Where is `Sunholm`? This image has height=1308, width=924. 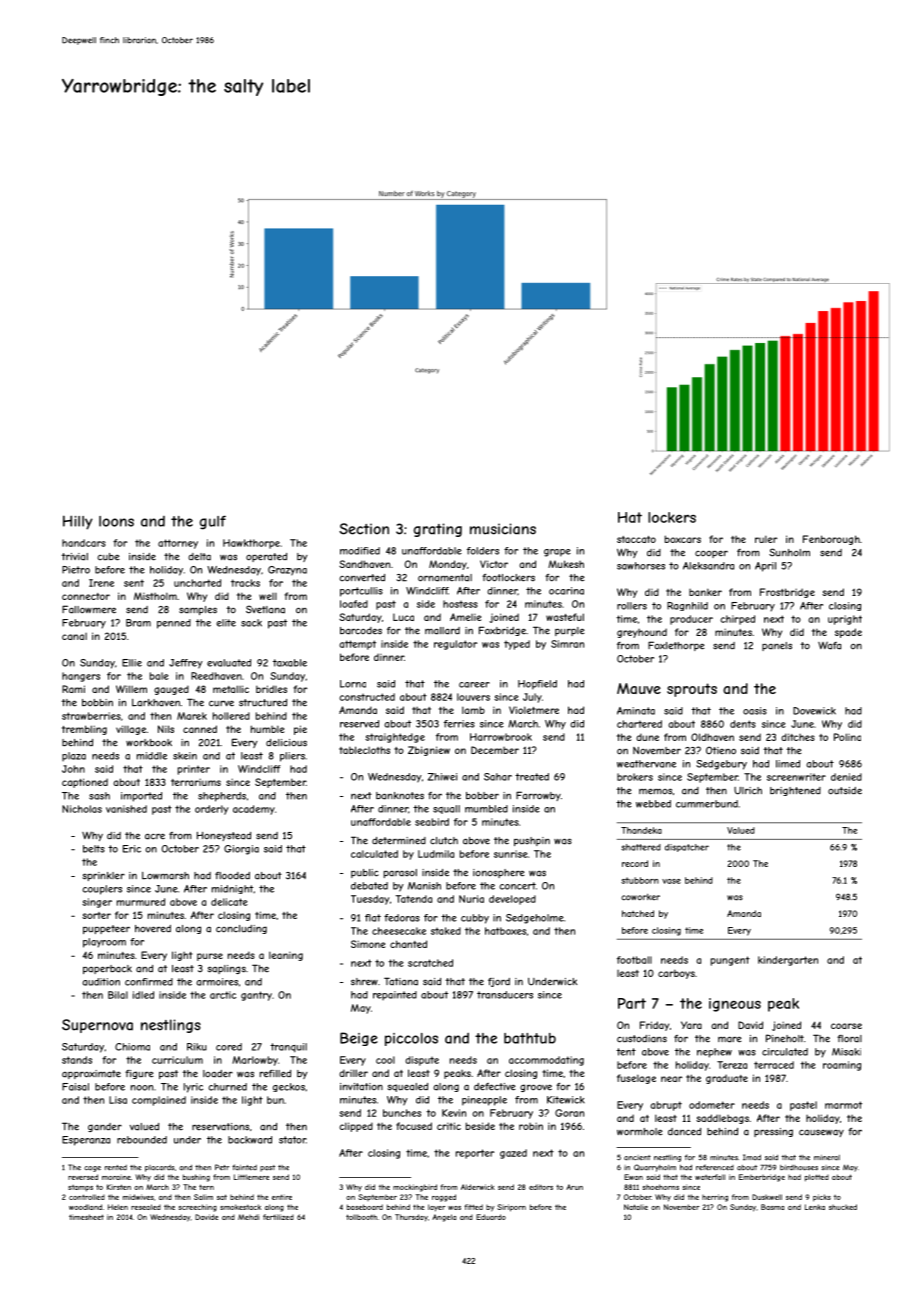
Sunholm is located at coordinates (789, 552).
